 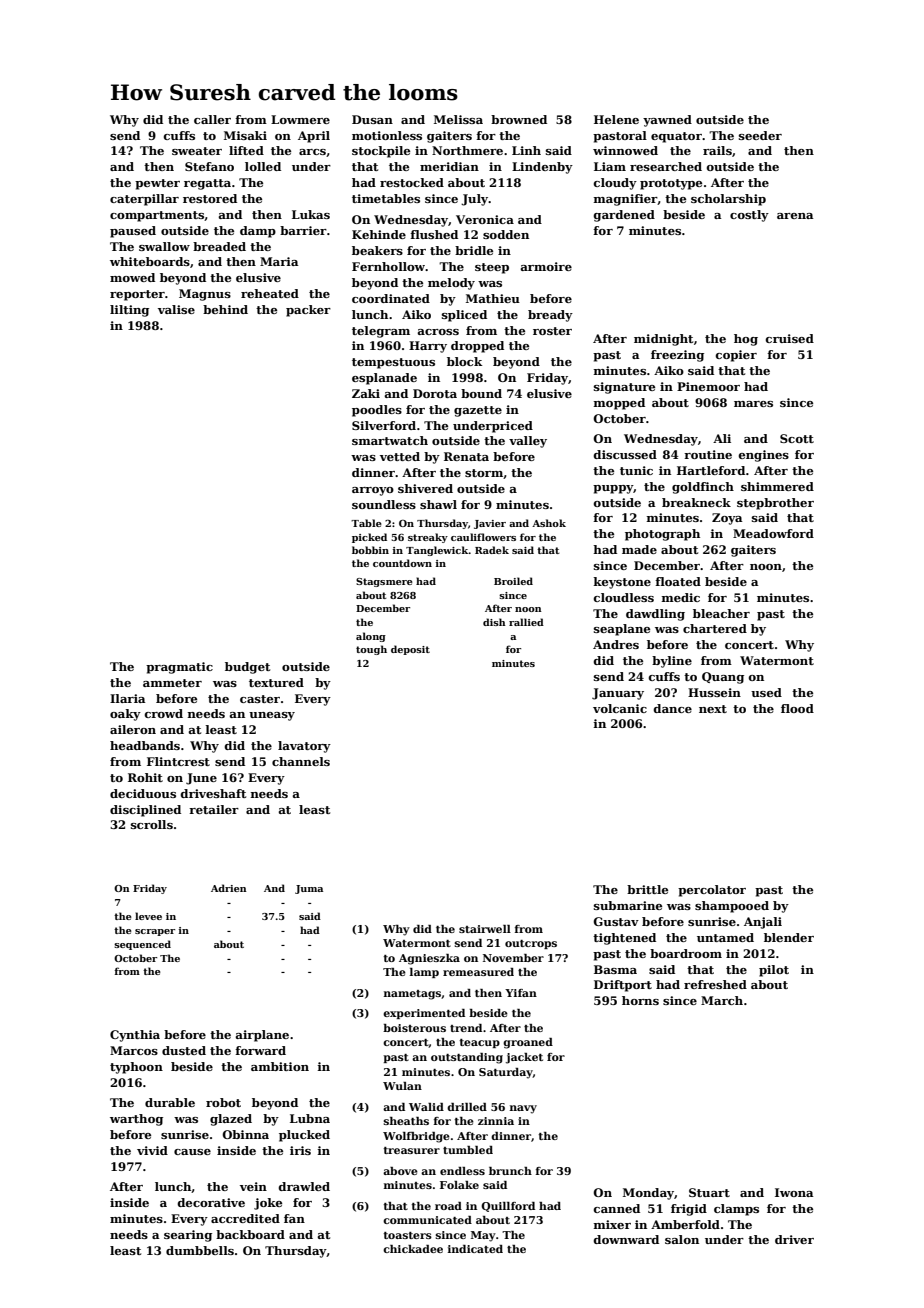 I want to click on gardened, so click(x=624, y=216).
